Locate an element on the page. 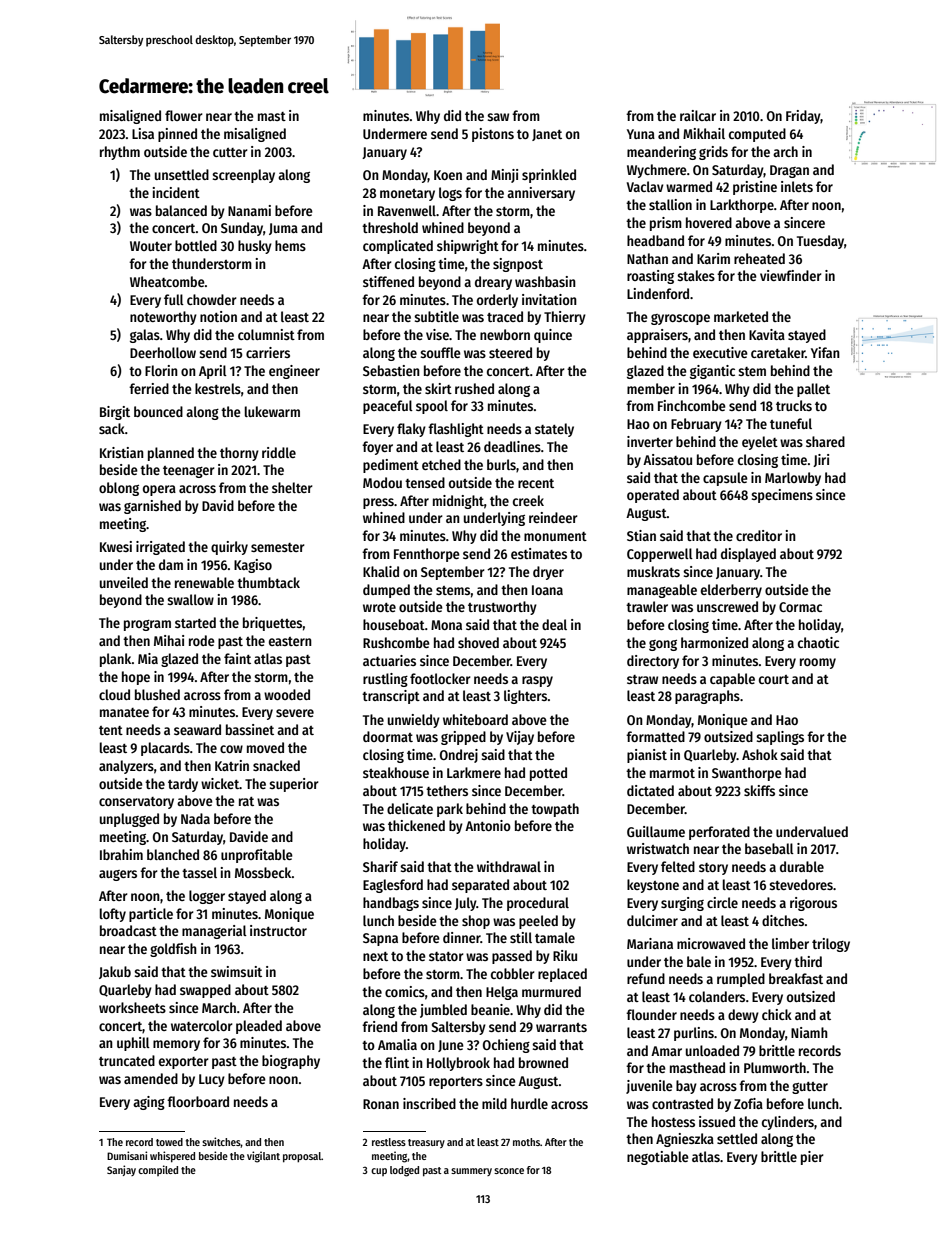  saw is located at coordinates (498, 117).
